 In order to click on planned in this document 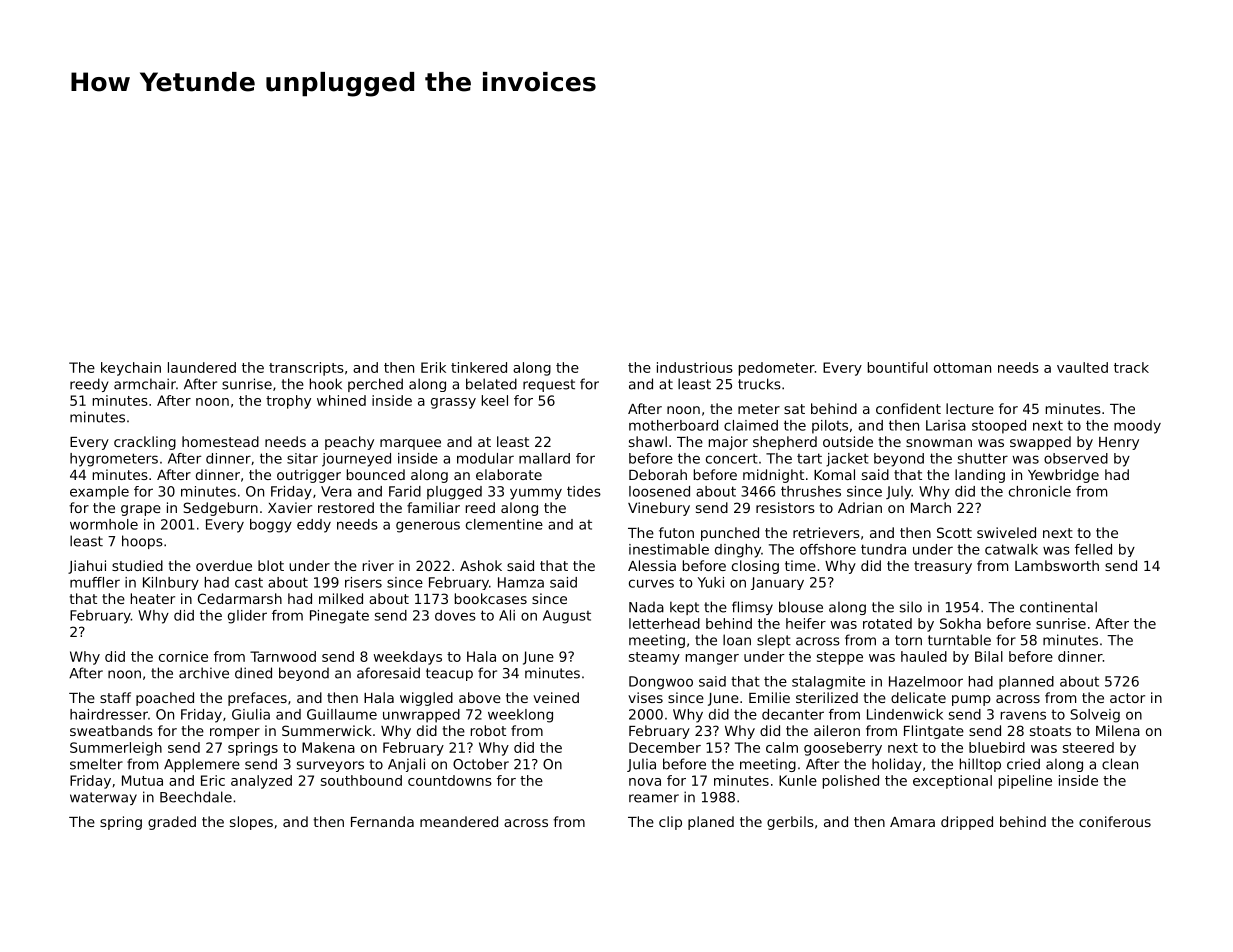, I will do `click(1026, 683)`.
